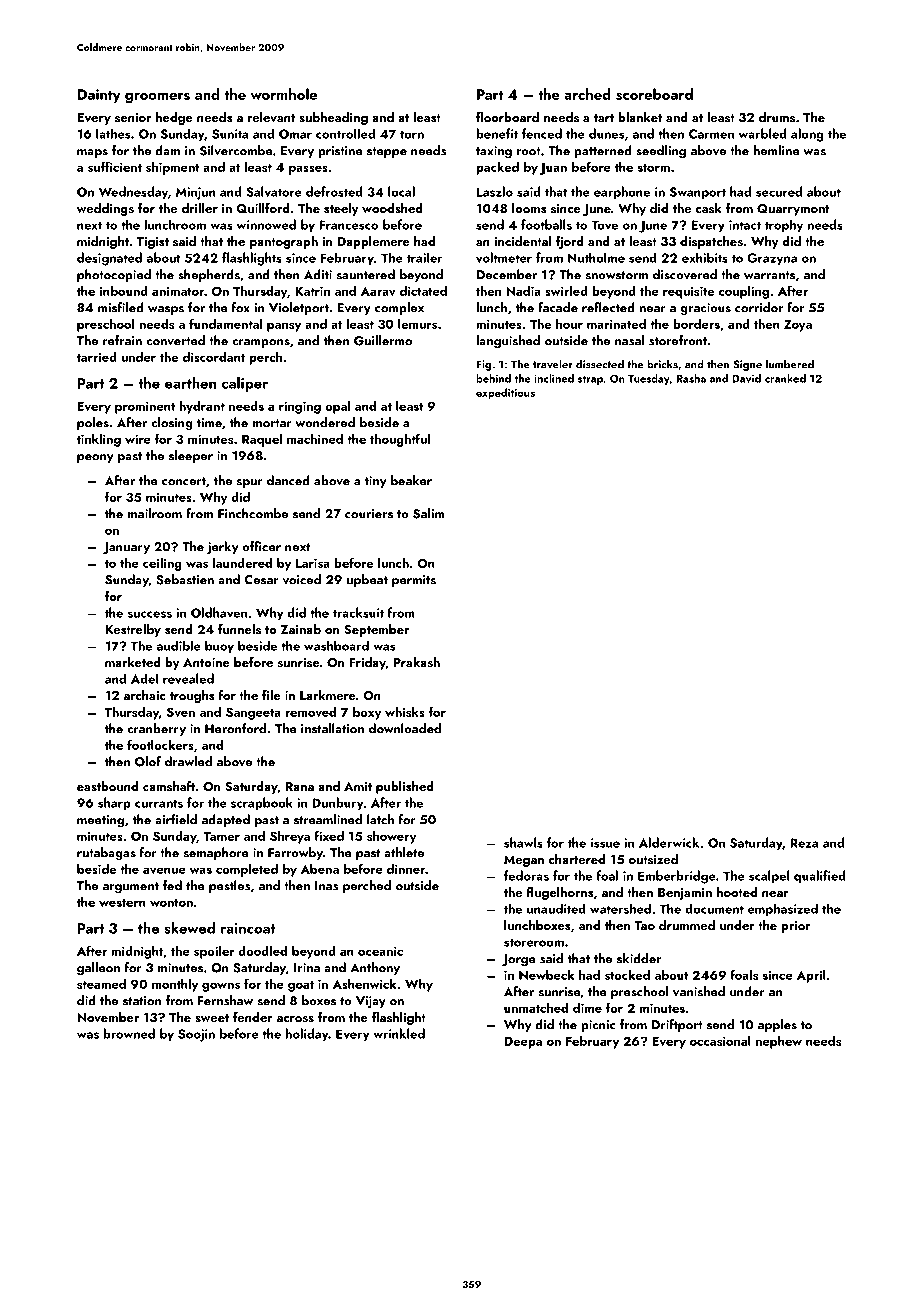 The height and width of the page is (1308, 924). I want to click on Alderwick, so click(669, 842).
